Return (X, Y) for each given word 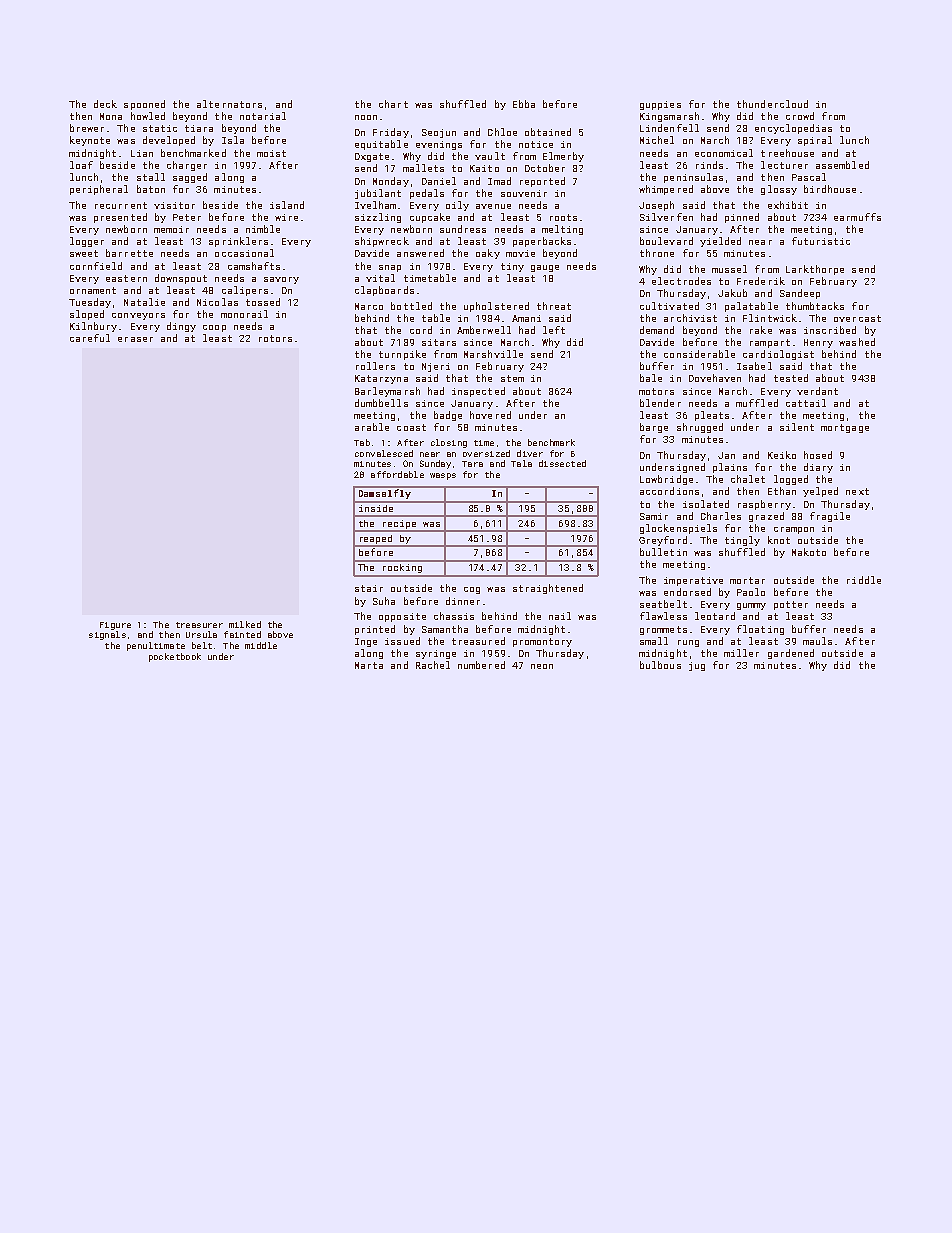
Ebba (524, 104)
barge (654, 428)
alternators (229, 104)
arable (372, 427)
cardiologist (778, 355)
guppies (660, 105)
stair (369, 588)
